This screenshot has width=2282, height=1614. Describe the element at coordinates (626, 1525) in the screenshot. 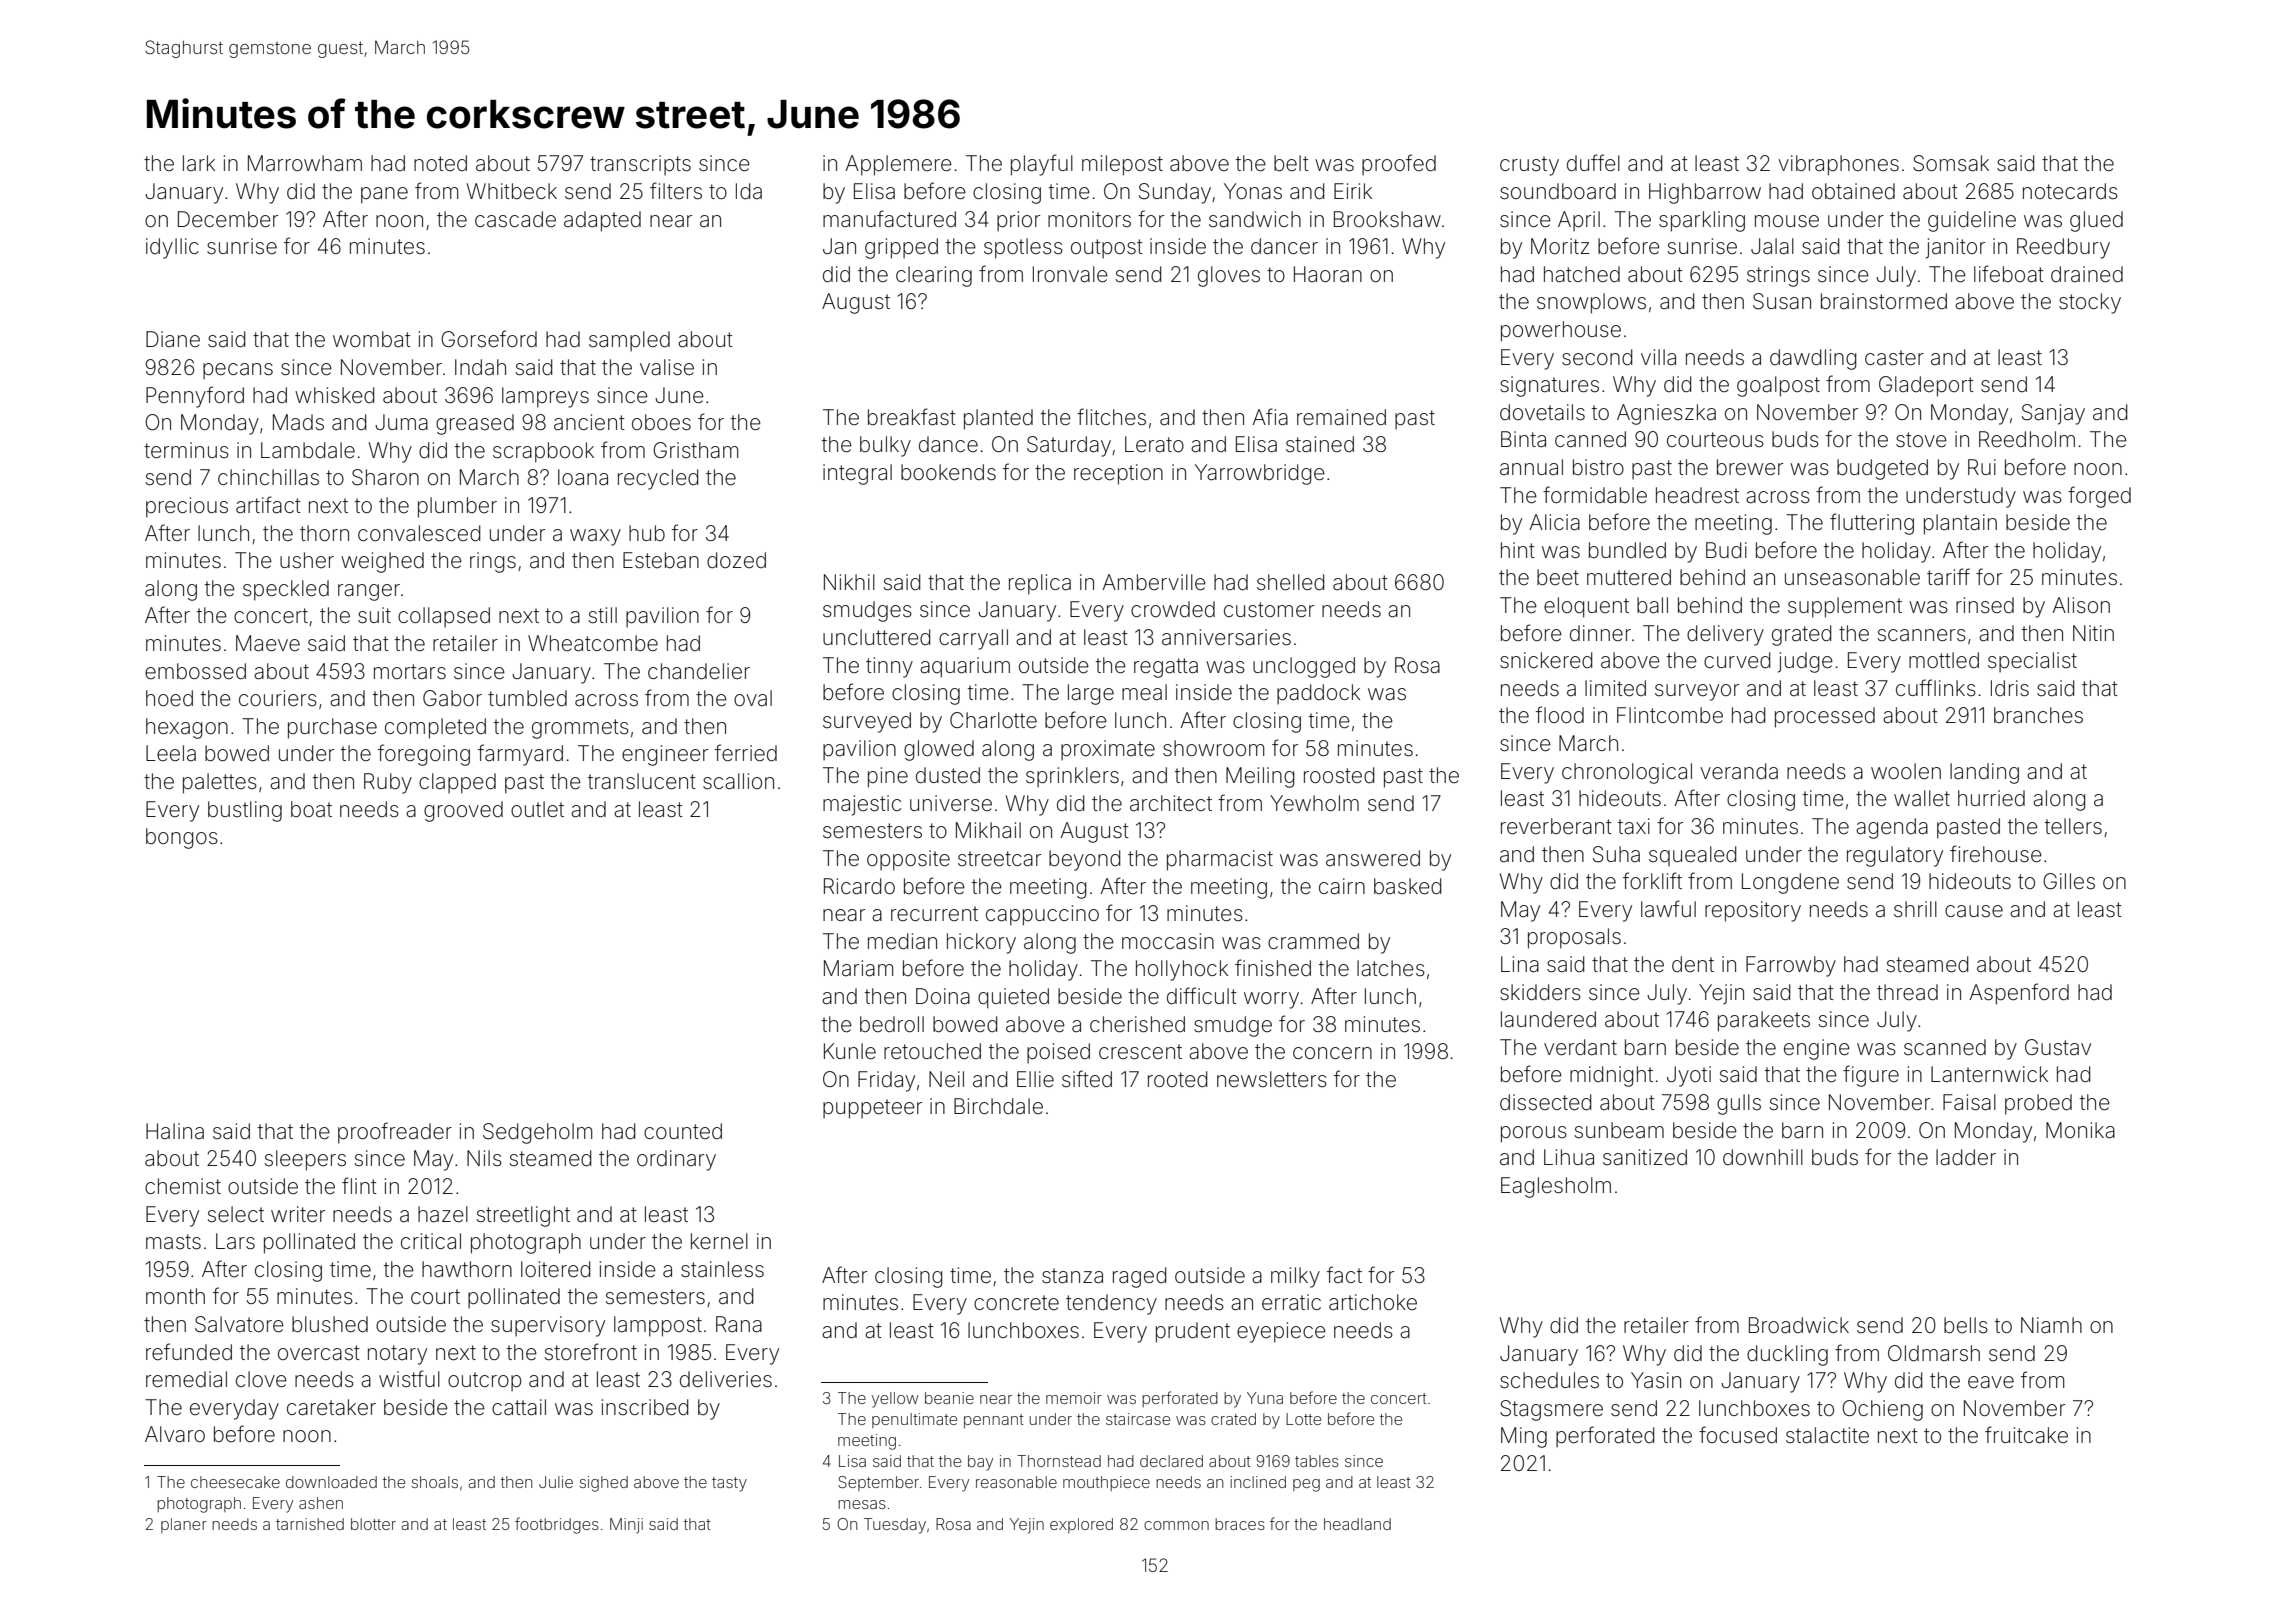

I see `Minji` at that location.
